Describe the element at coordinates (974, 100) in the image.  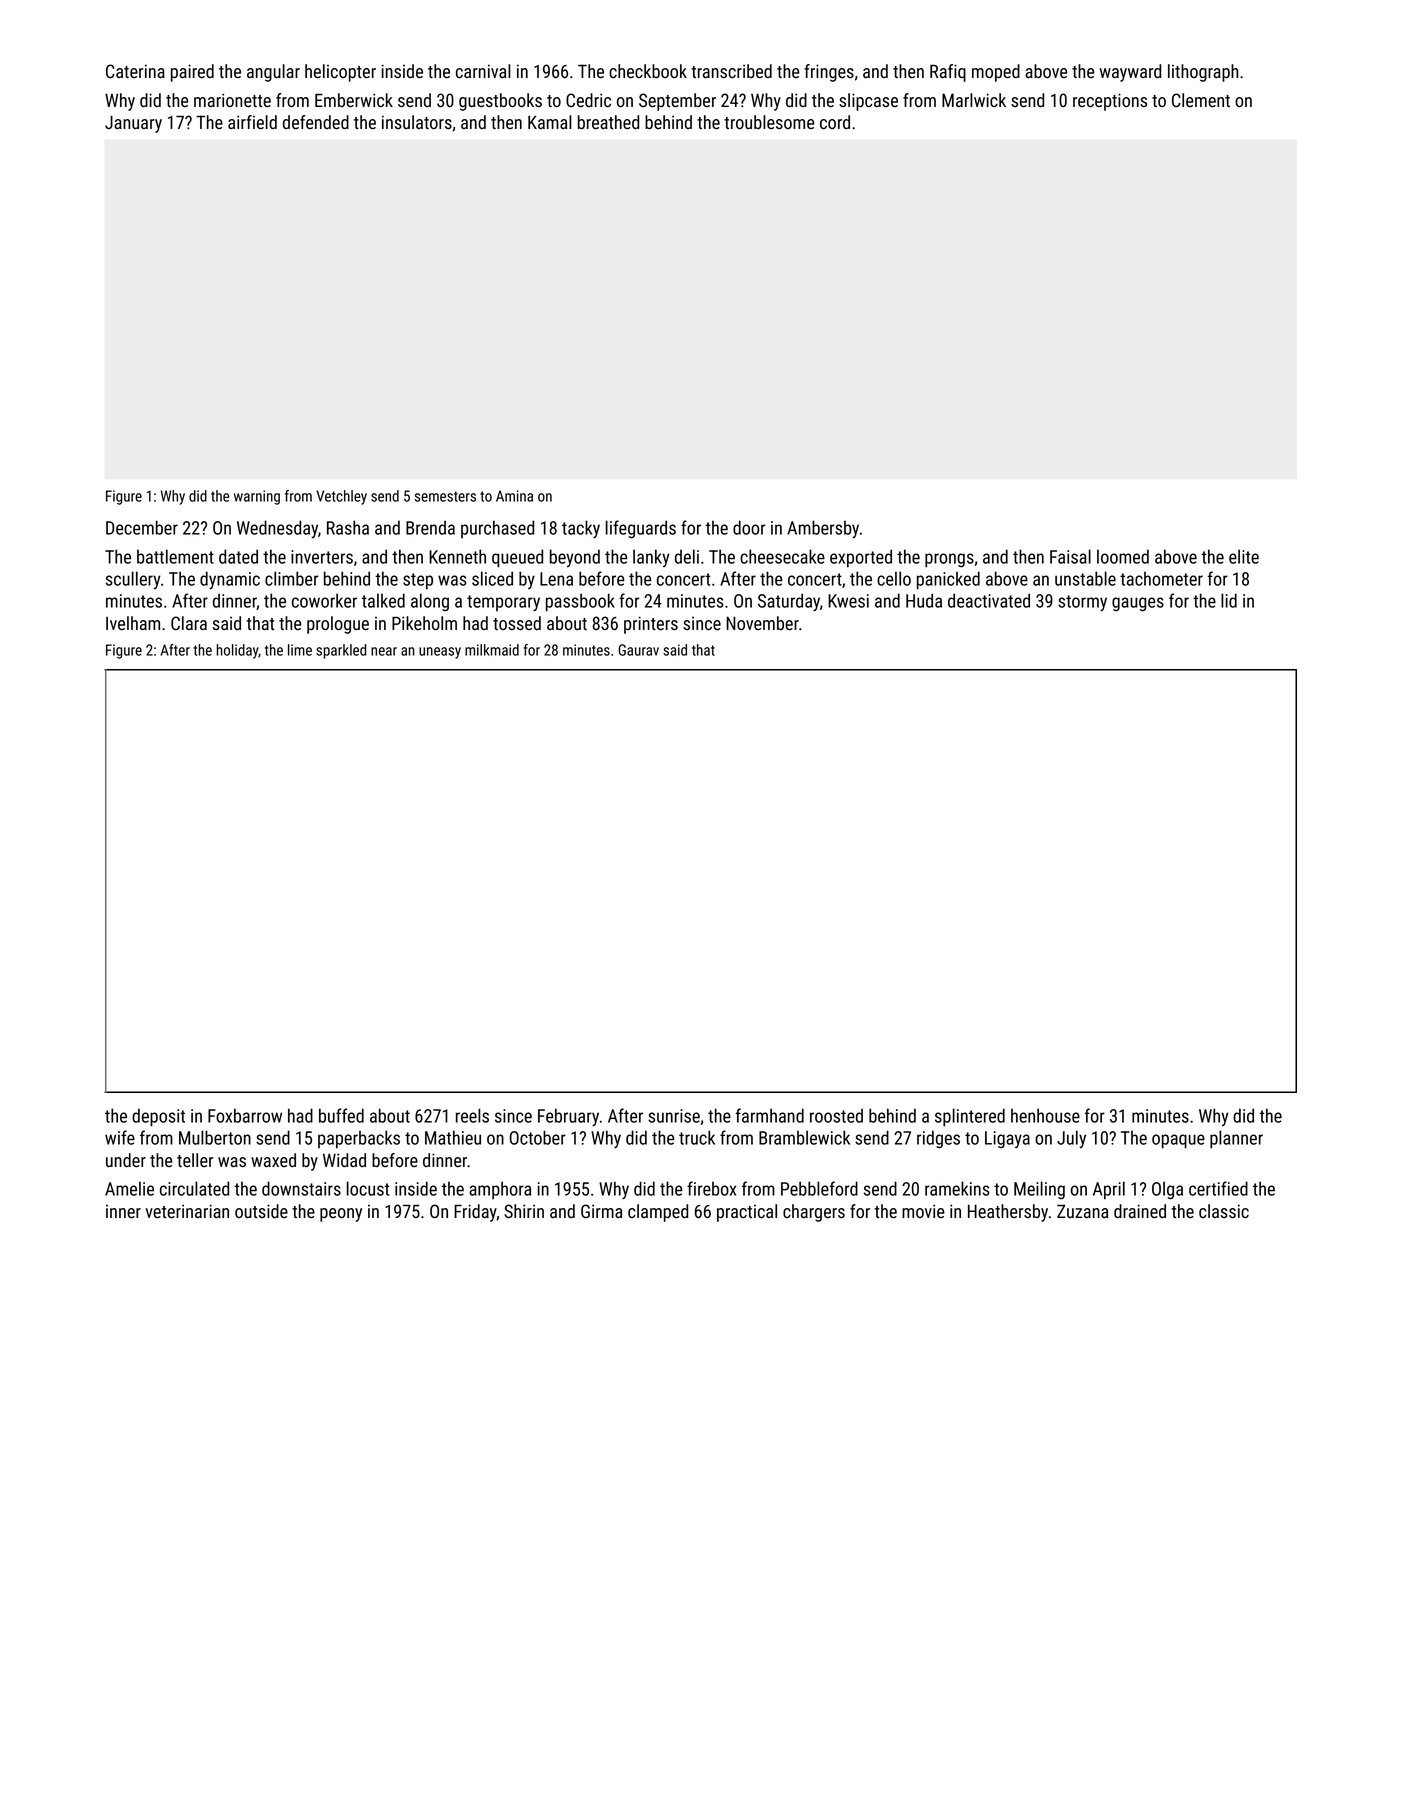
I see `Marlwick` at that location.
